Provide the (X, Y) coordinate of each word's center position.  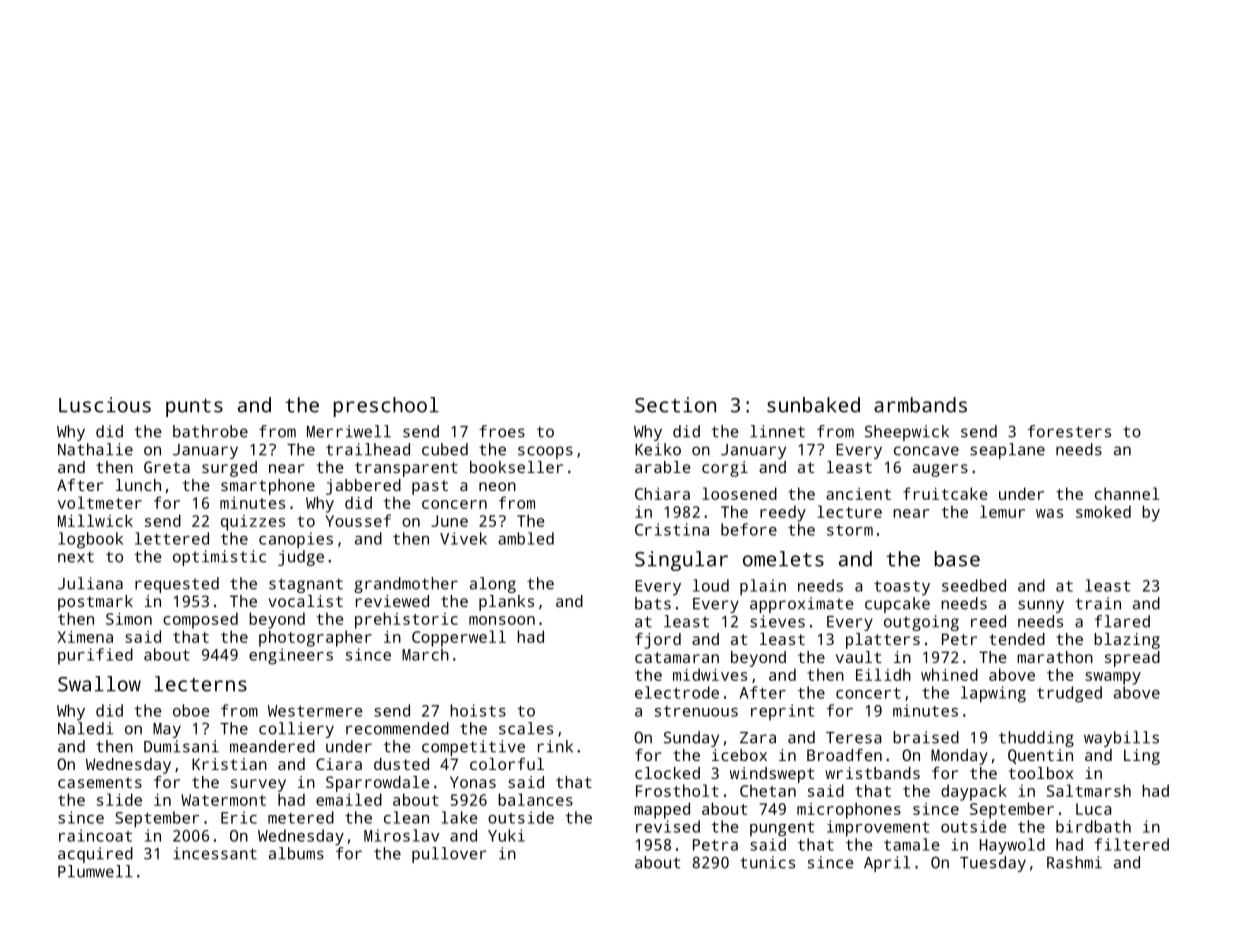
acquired (95, 855)
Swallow (99, 684)
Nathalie (95, 449)
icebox (739, 755)
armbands (920, 405)
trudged (1069, 694)
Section (675, 405)
